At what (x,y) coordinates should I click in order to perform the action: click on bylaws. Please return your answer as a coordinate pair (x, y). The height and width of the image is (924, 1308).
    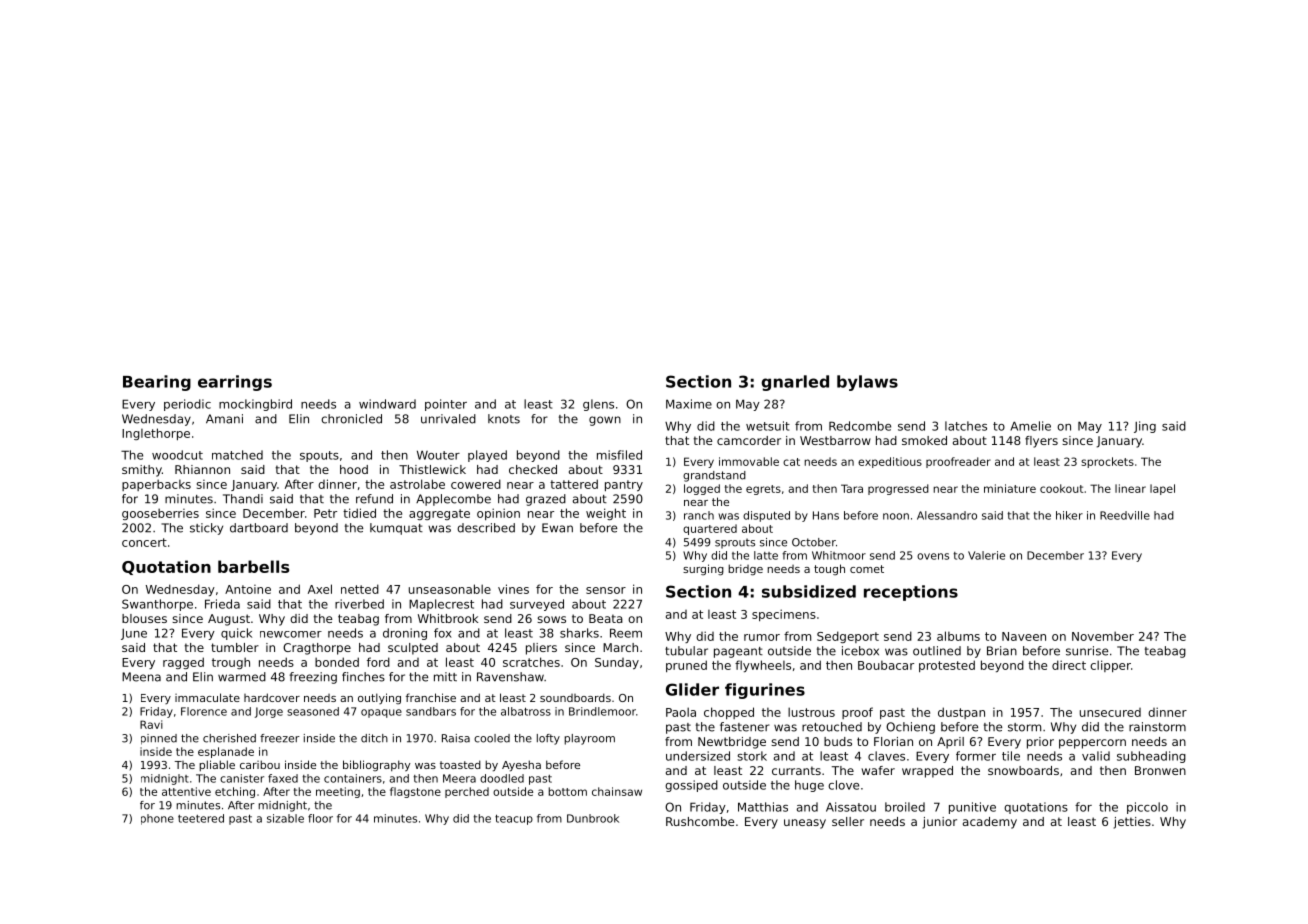
    Looking at the image, I should click on (867, 383).
